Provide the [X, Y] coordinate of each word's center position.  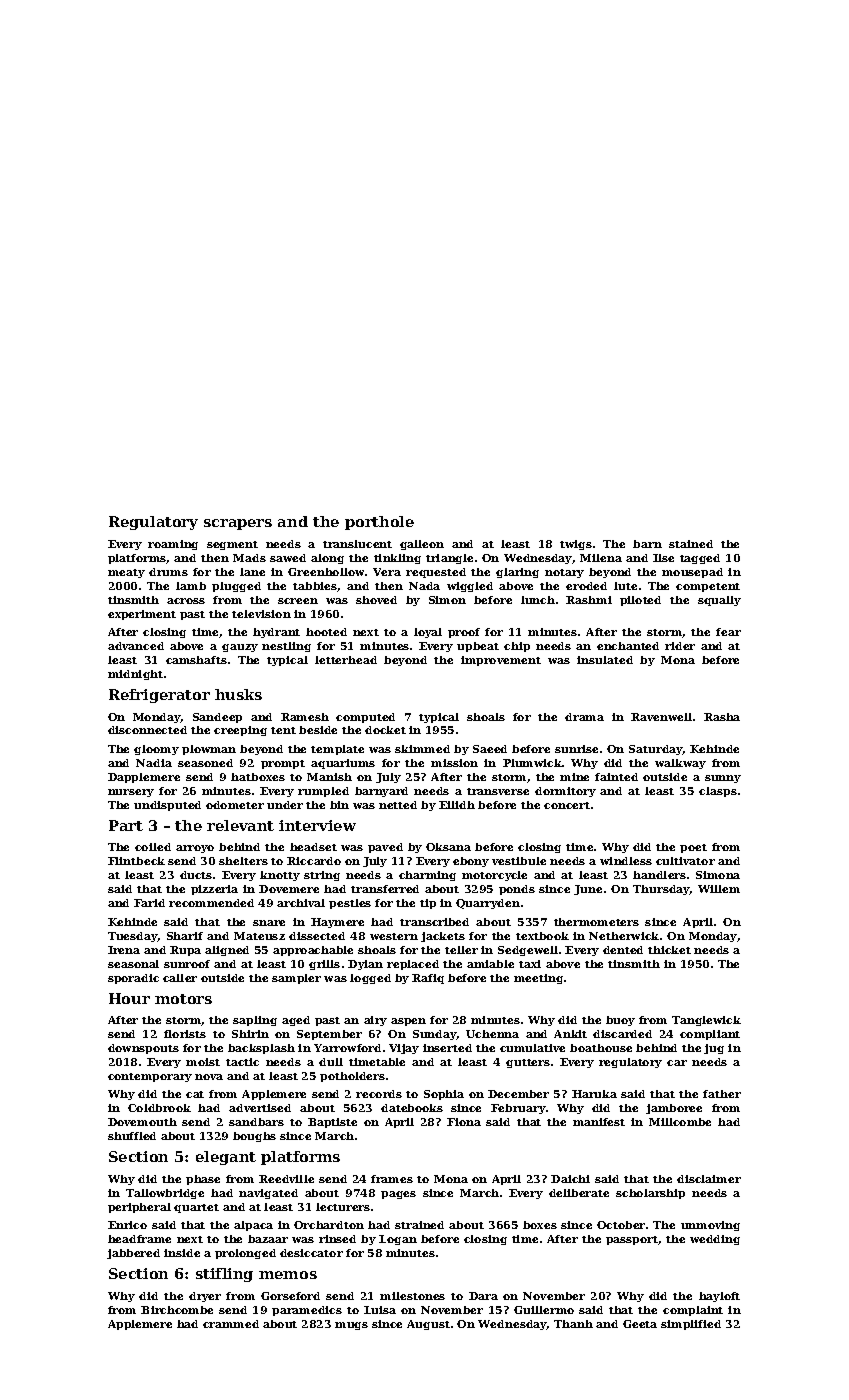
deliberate [579, 1193]
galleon [422, 545]
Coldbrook [159, 1108]
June [588, 890]
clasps [718, 792]
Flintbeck [136, 861]
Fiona [464, 1122]
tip [428, 904]
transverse [498, 791]
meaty [126, 573]
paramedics [307, 1311]
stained [691, 544]
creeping [240, 731]
